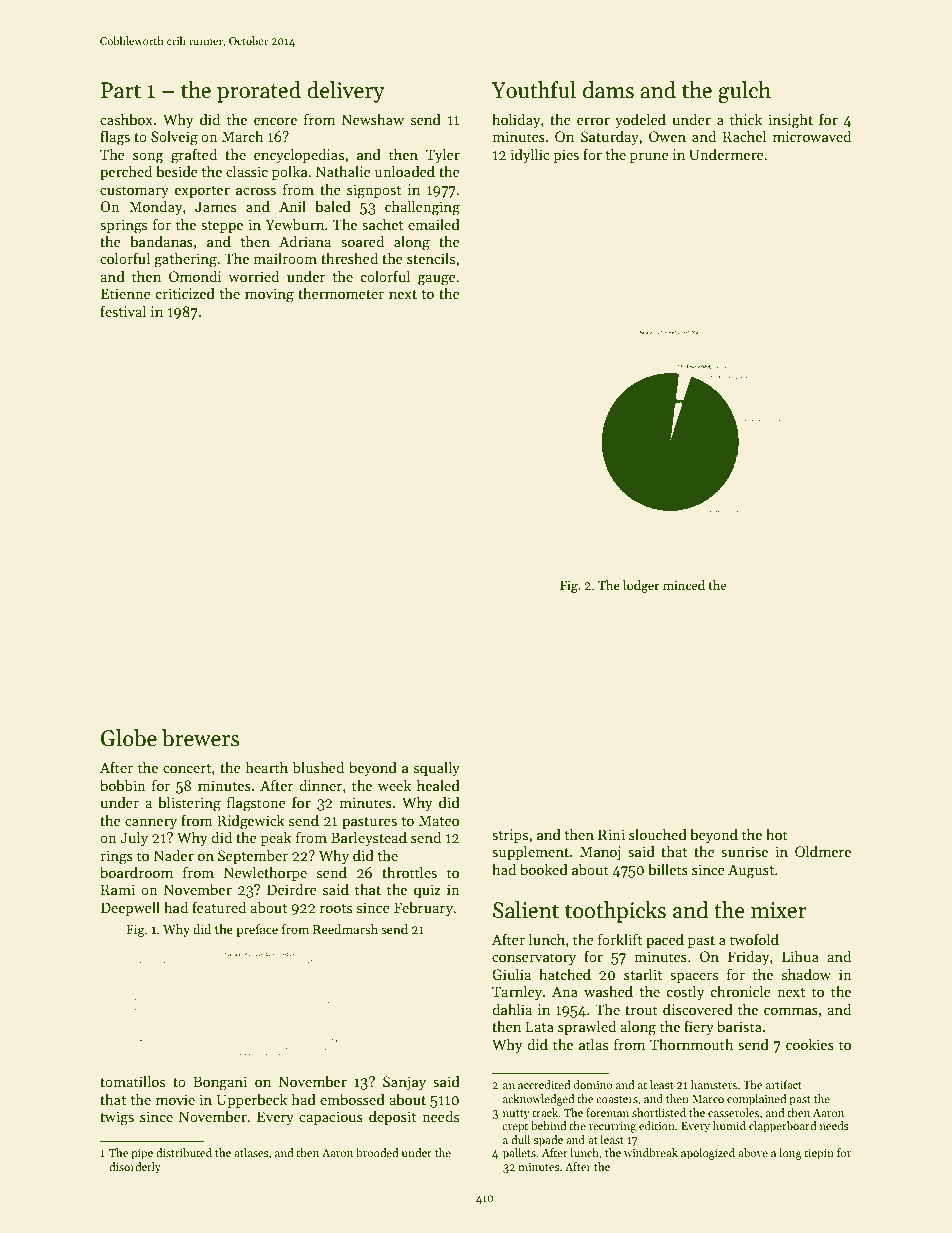  I want to click on disorderly, so click(135, 1168).
